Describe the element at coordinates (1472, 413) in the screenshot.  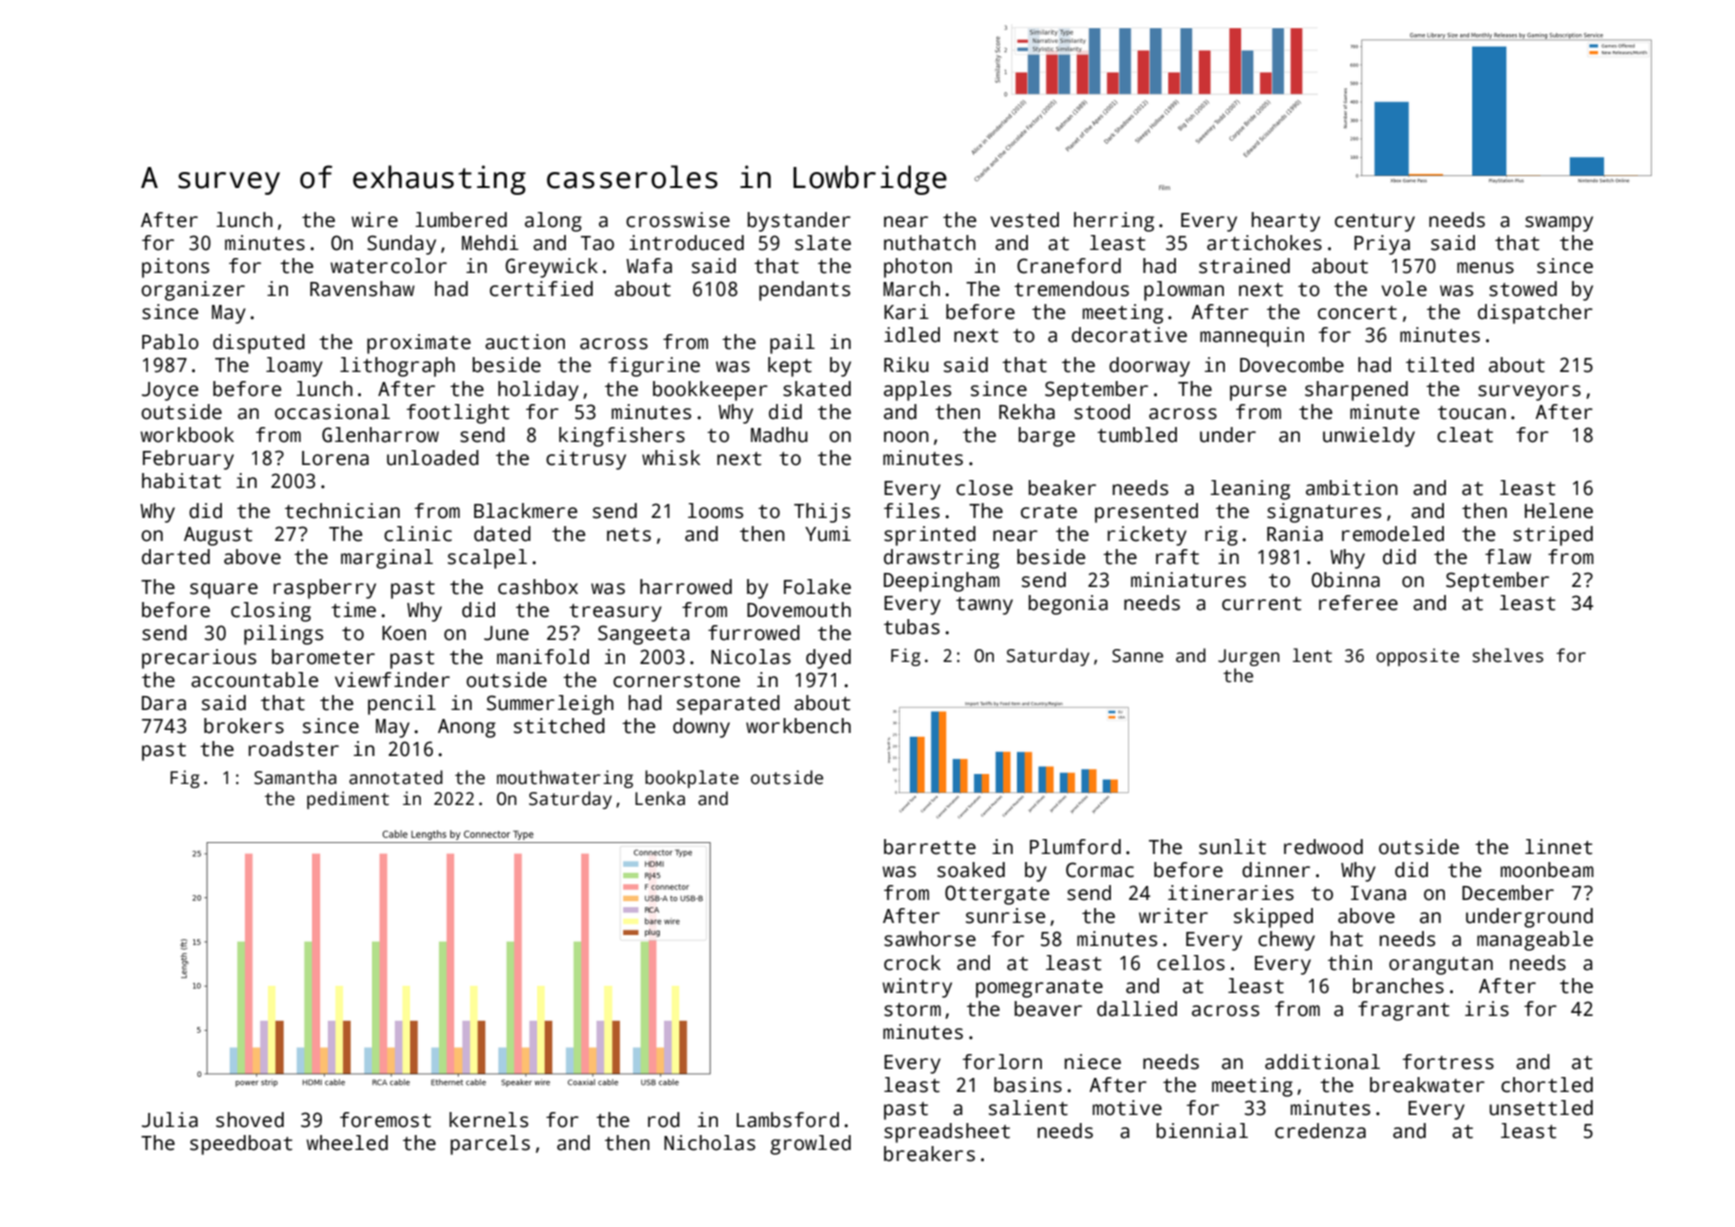
I see `toucan` at that location.
